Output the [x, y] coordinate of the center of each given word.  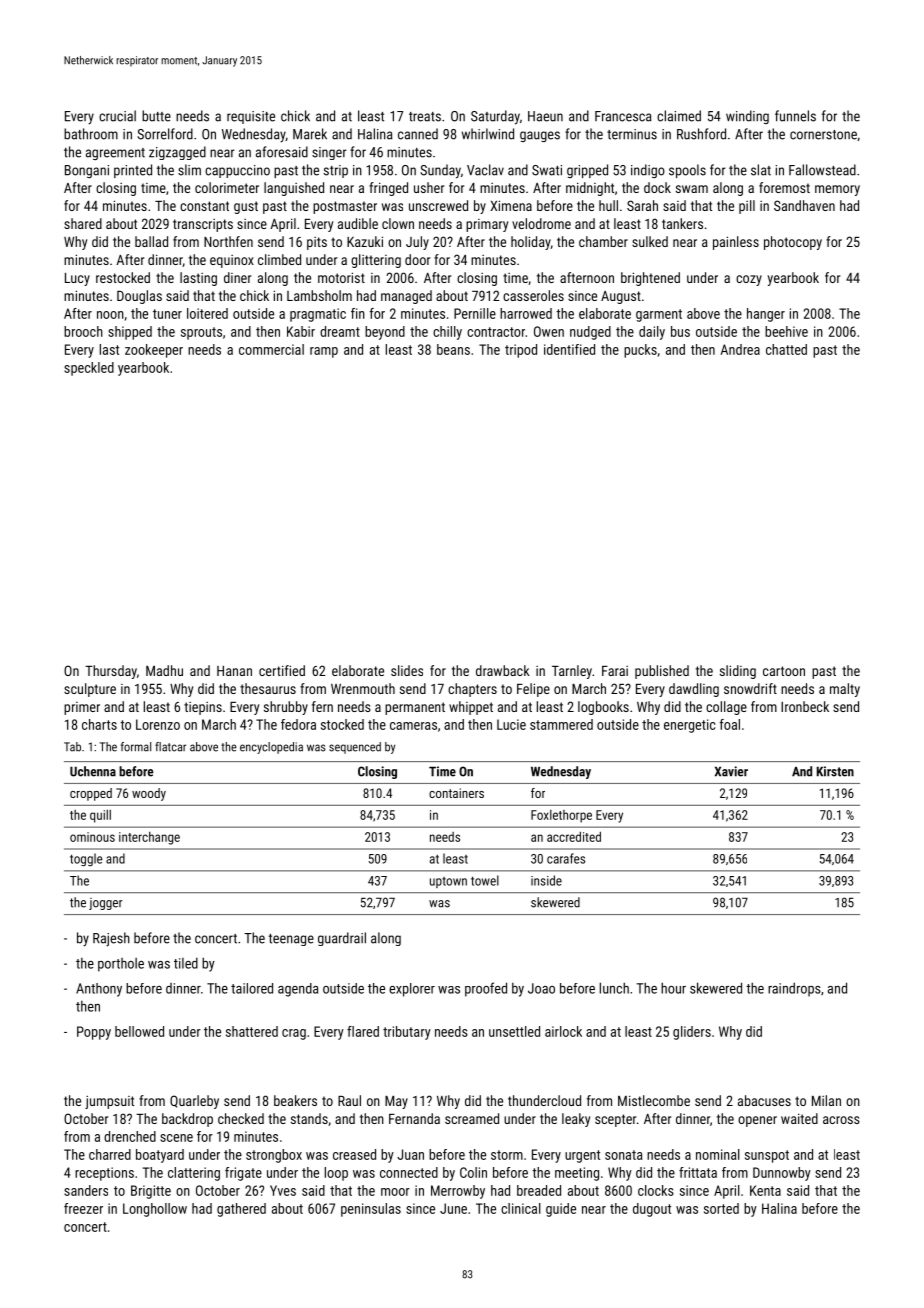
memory [837, 190]
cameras [413, 726]
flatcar [170, 747]
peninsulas [371, 1210]
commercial [271, 349]
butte [156, 116]
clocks [656, 1190]
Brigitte [151, 1192]
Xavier [731, 771]
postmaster [345, 207]
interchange [149, 838]
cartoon [784, 671]
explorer [412, 990]
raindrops [794, 989]
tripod [521, 351]
